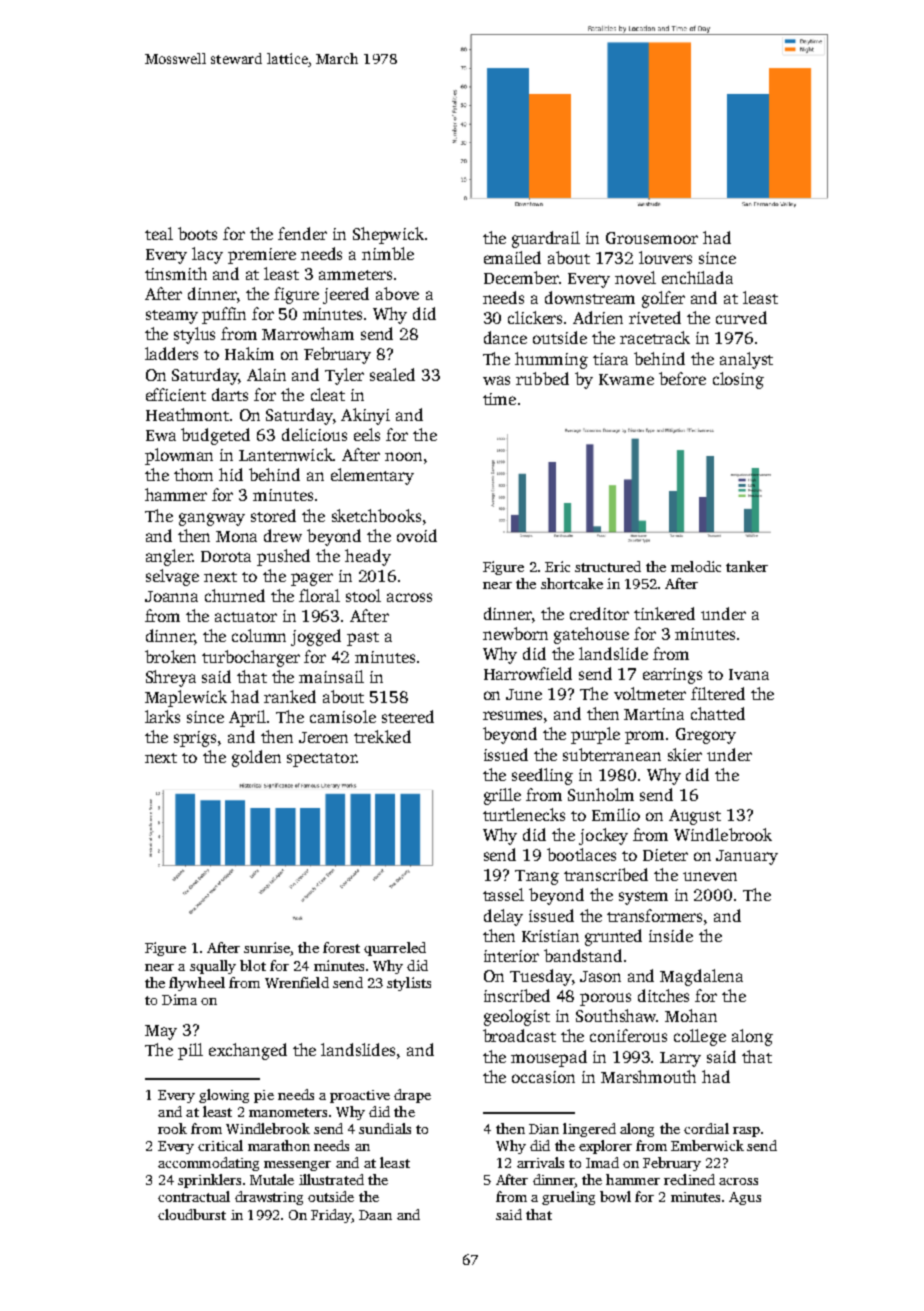 This image has height=1311, width=924. What do you see at coordinates (701, 977) in the image?
I see `Magdalena` at bounding box center [701, 977].
